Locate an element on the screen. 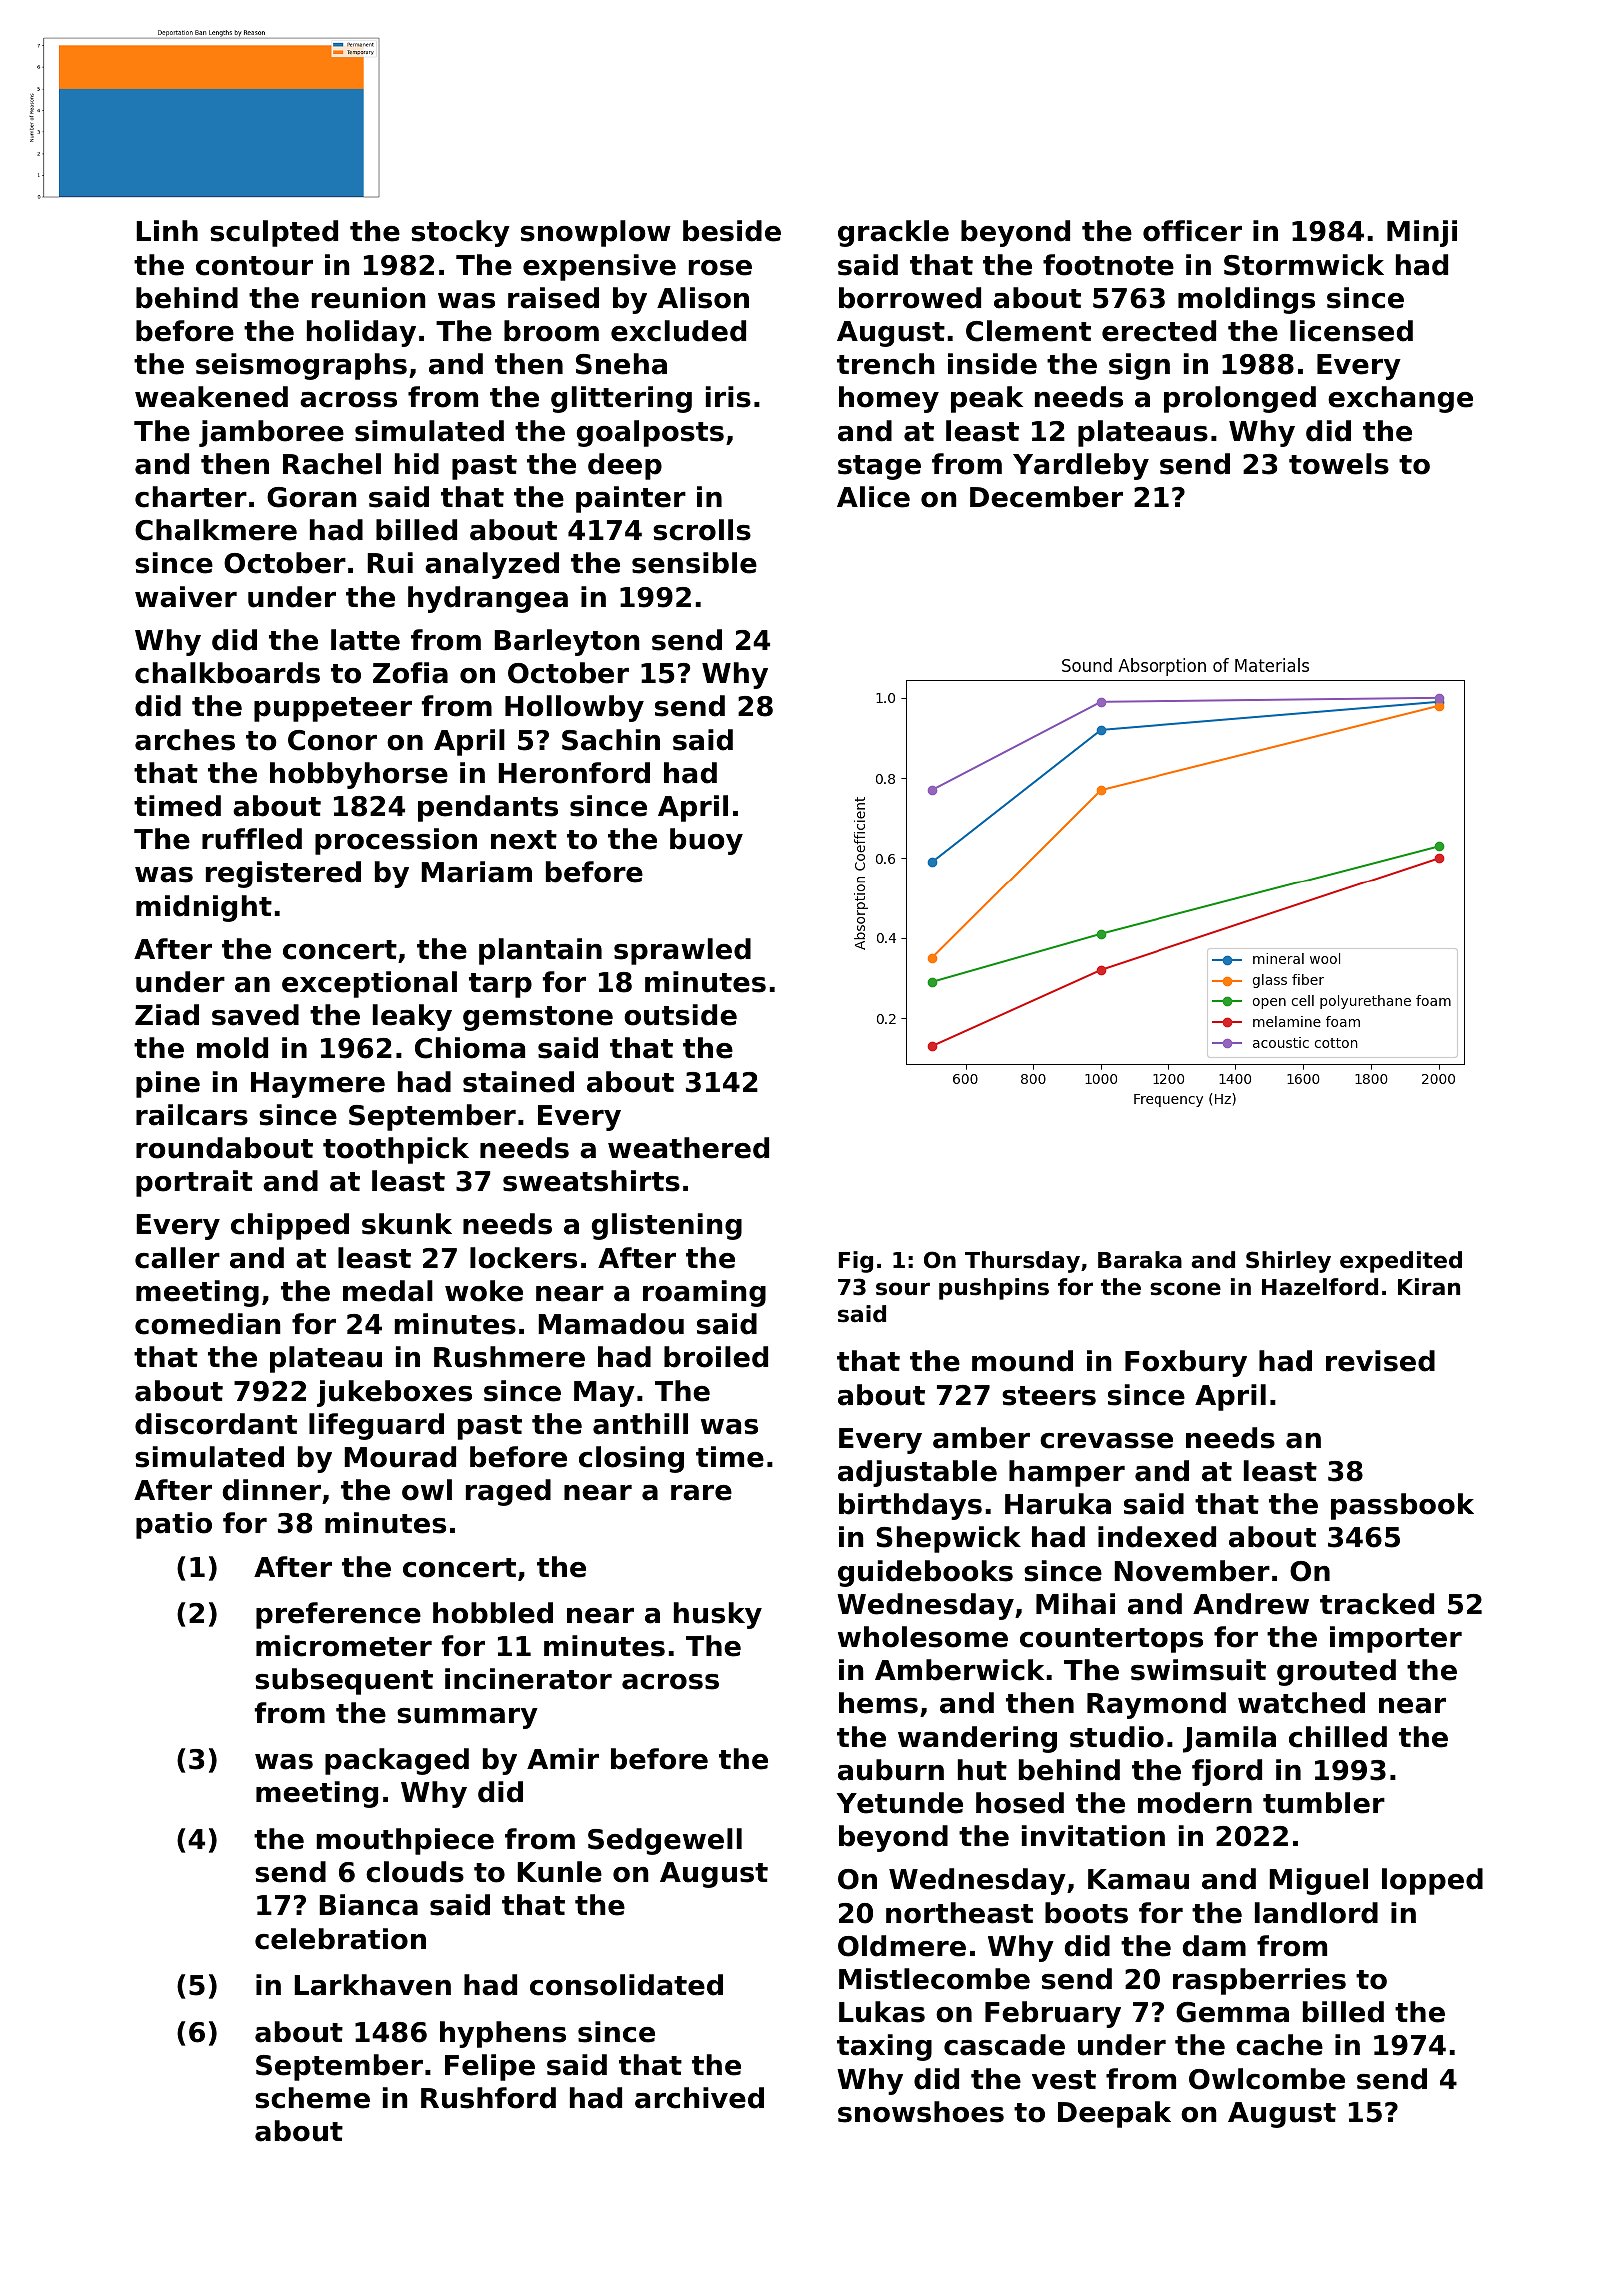 This screenshot has width=1620, height=2292. grackle is located at coordinates (893, 233).
